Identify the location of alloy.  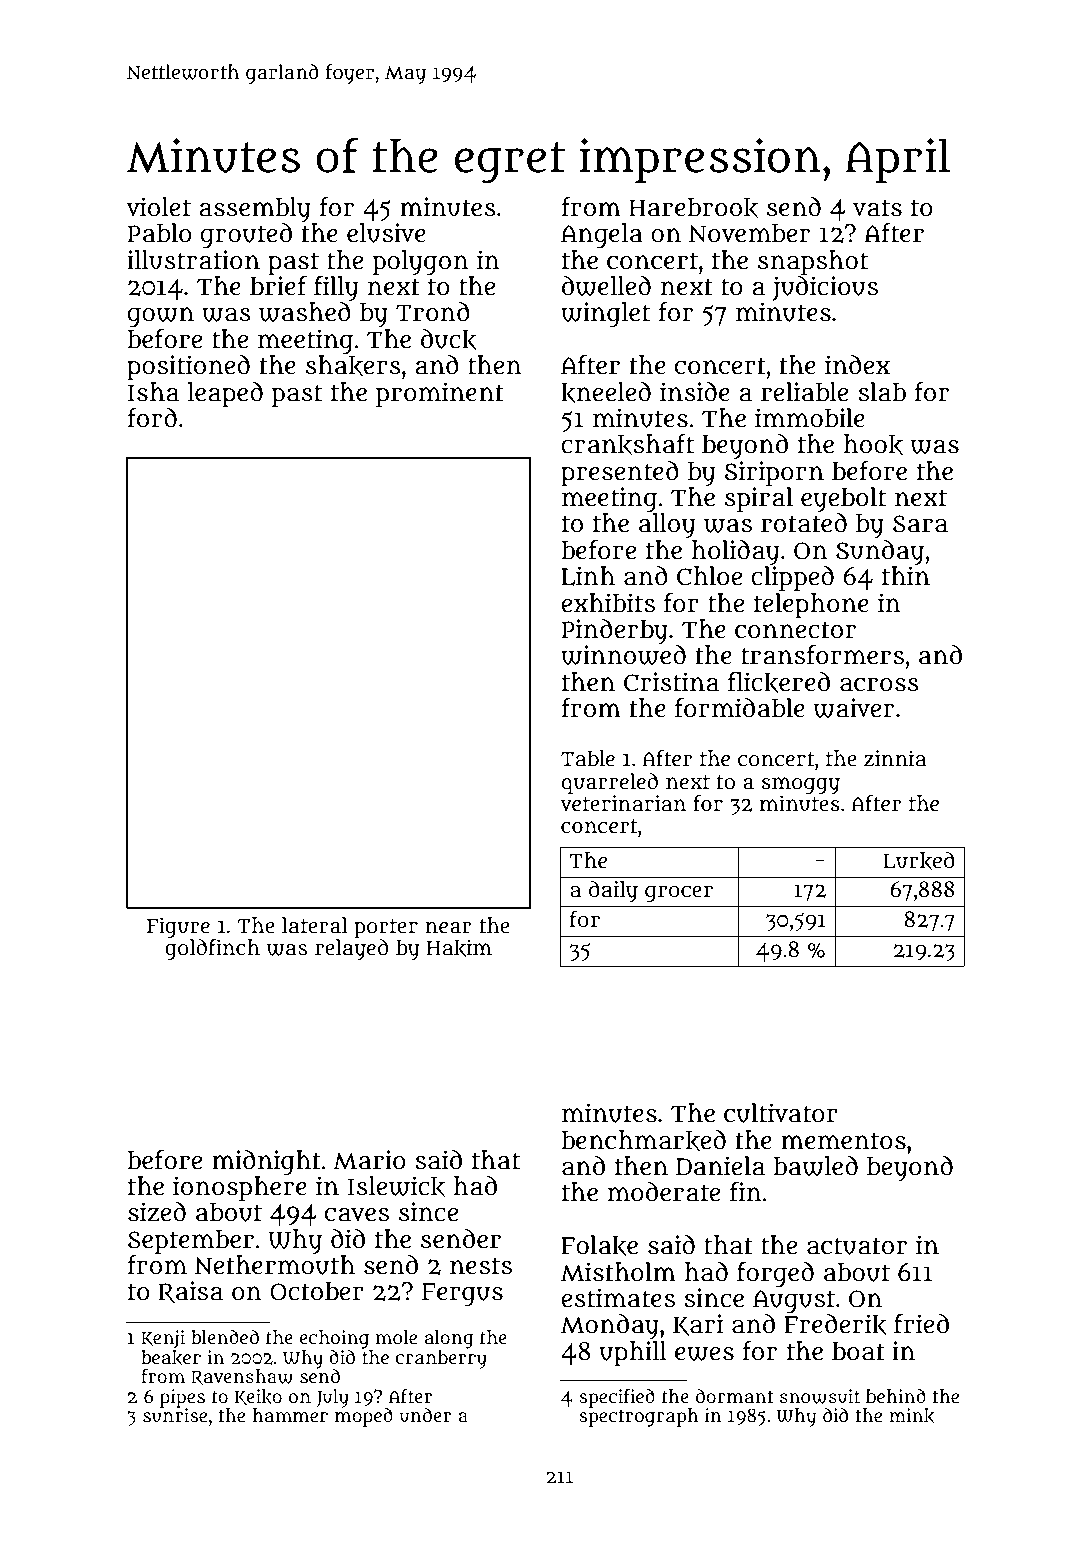
(667, 525).
